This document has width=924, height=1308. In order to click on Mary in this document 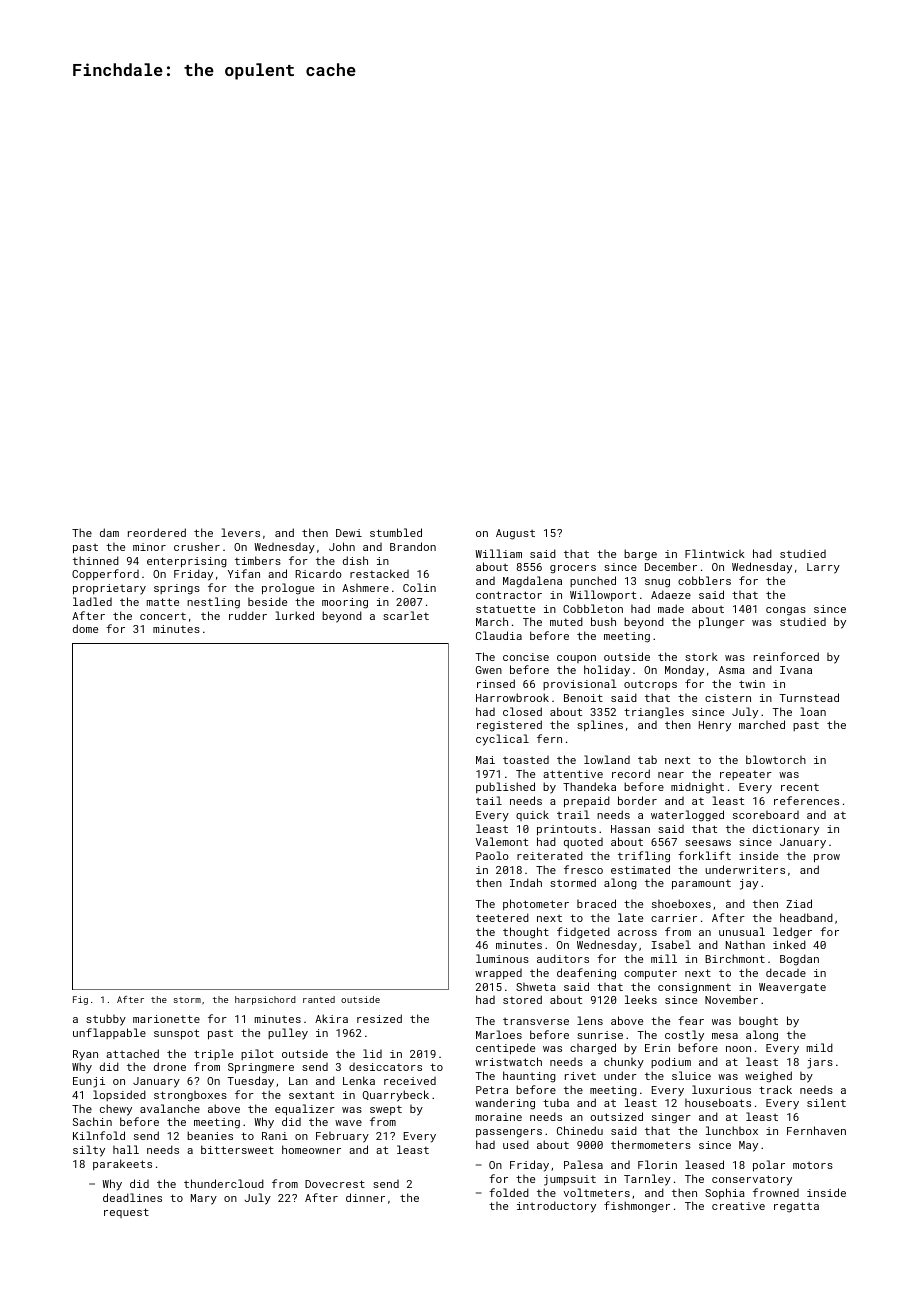, I will do `click(204, 1199)`.
